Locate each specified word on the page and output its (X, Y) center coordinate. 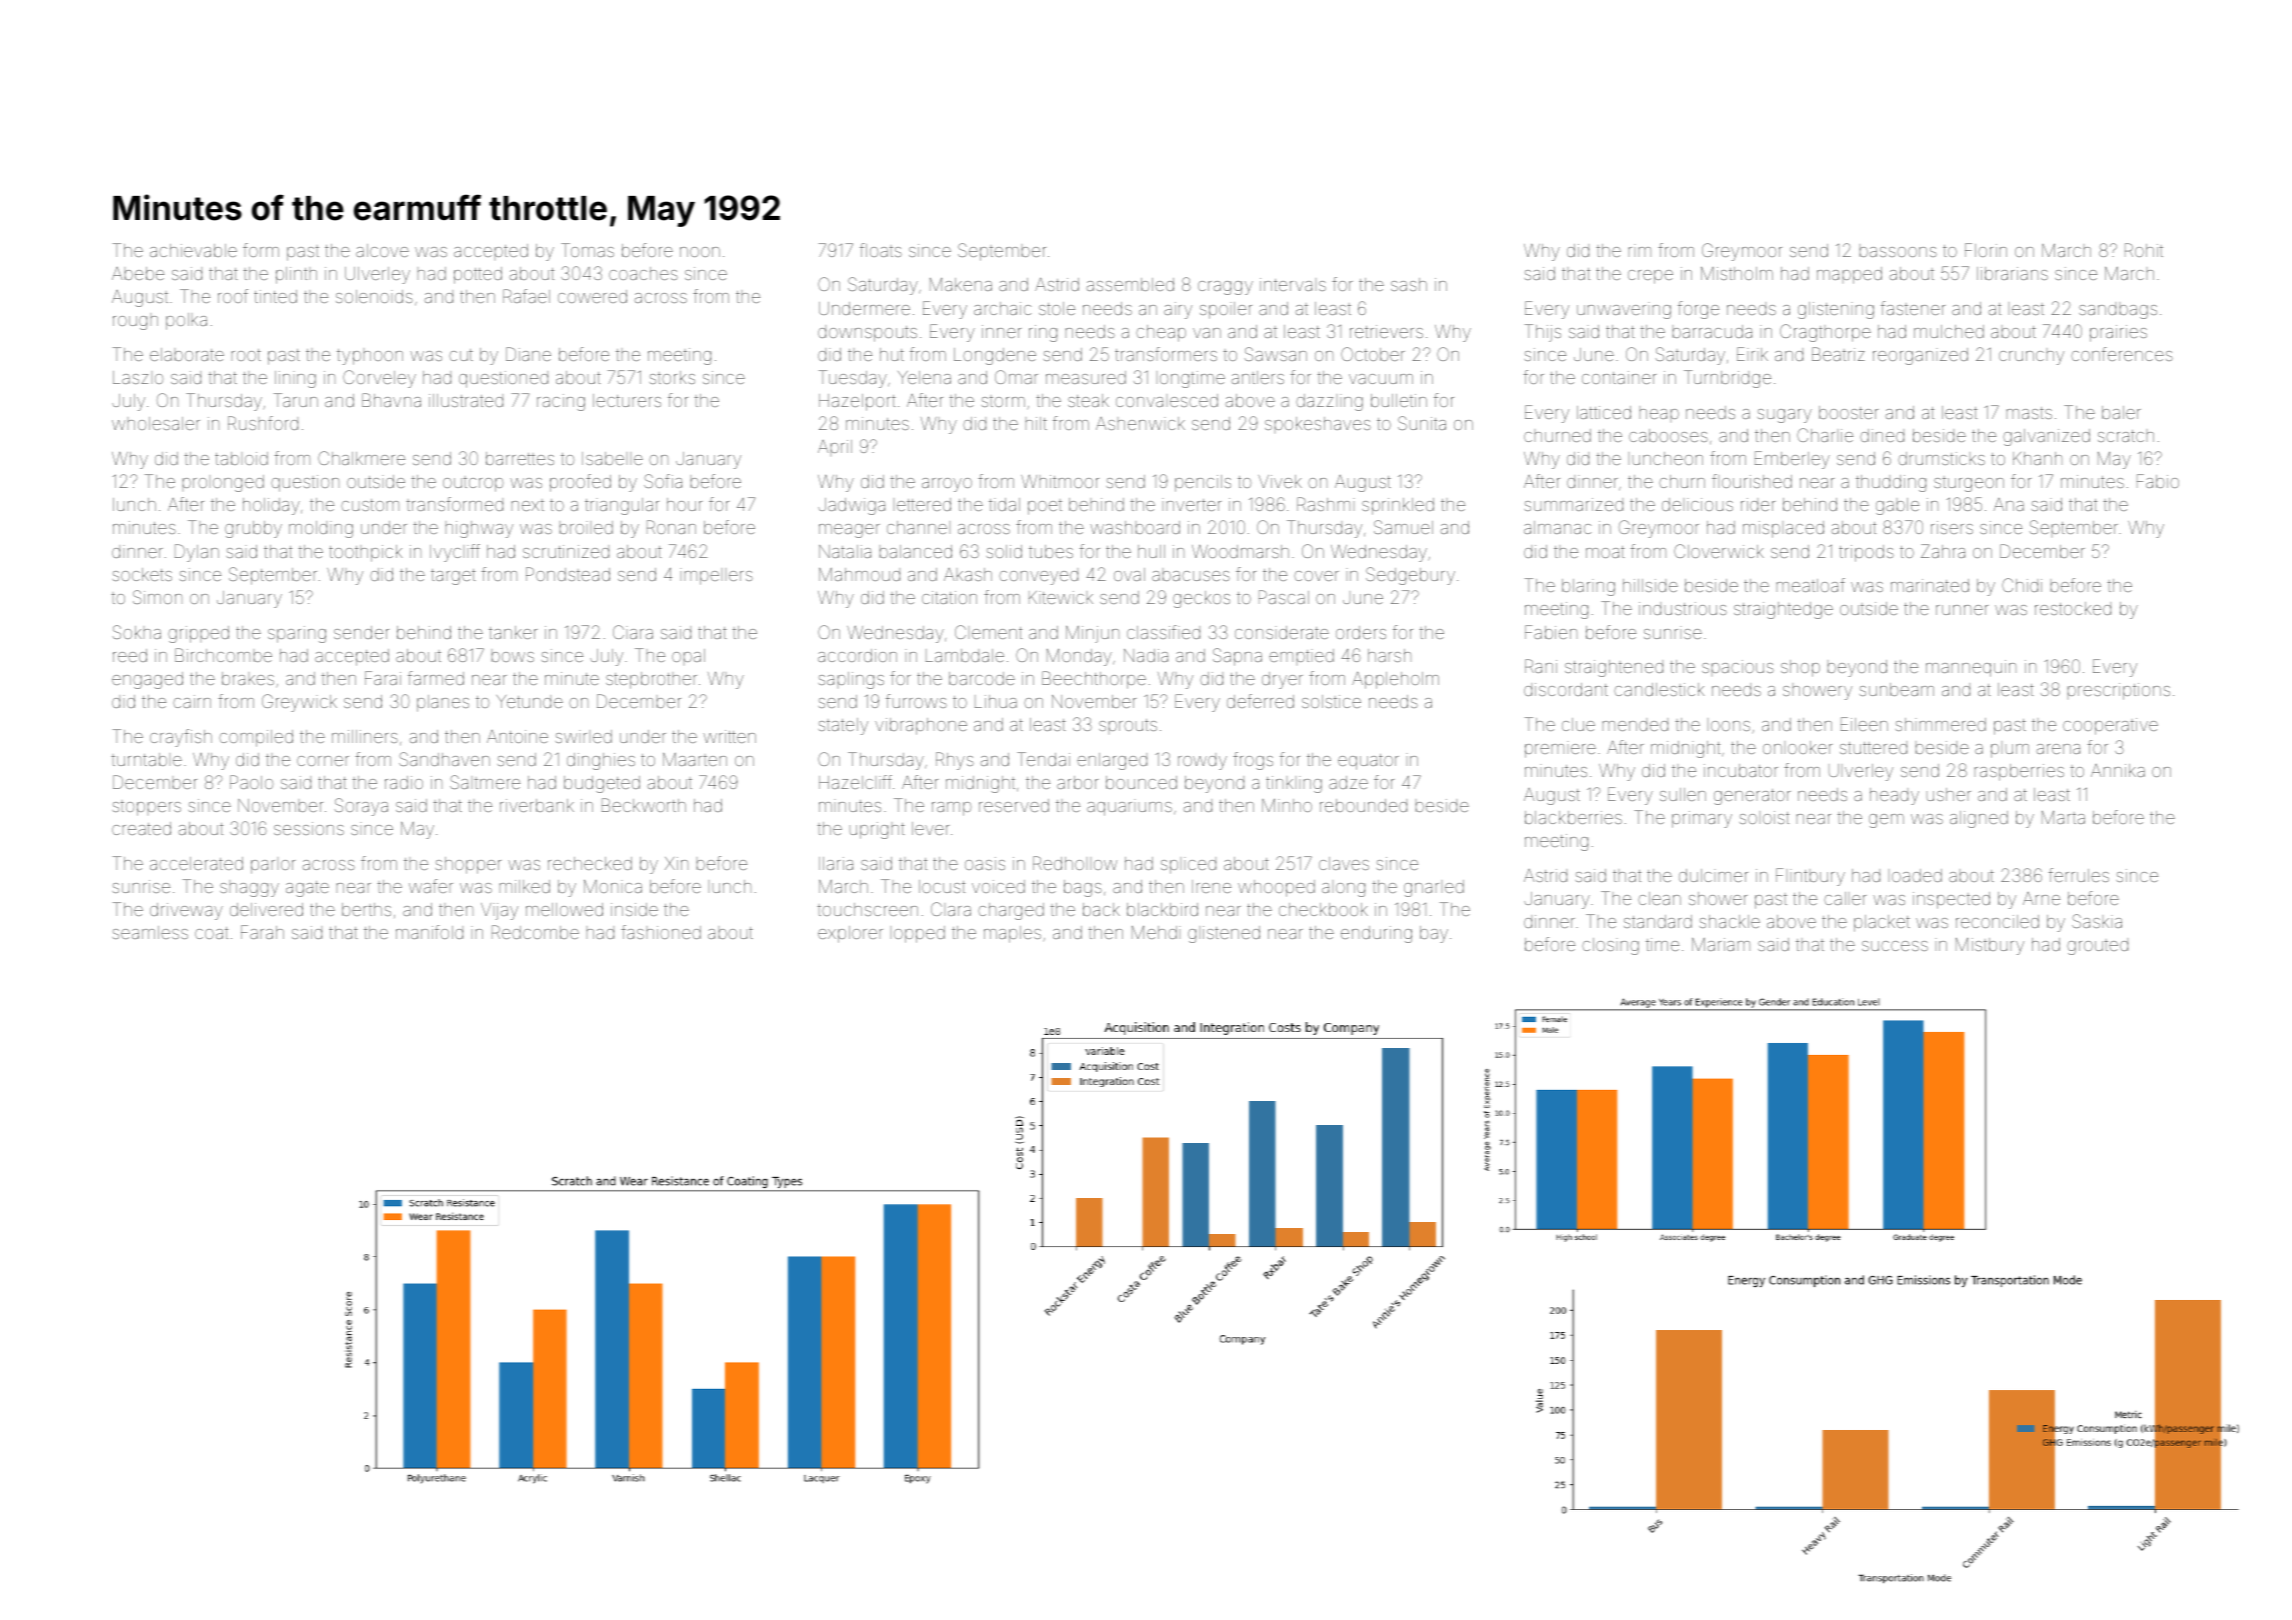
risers (1952, 527)
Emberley (1792, 460)
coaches (643, 273)
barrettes (520, 458)
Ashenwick (1140, 423)
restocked (2073, 608)
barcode (982, 678)
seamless (150, 932)
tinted (275, 296)
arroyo (947, 485)
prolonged (223, 483)
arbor (1078, 782)
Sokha (137, 632)
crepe (1650, 277)
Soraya (361, 807)
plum (2010, 751)
